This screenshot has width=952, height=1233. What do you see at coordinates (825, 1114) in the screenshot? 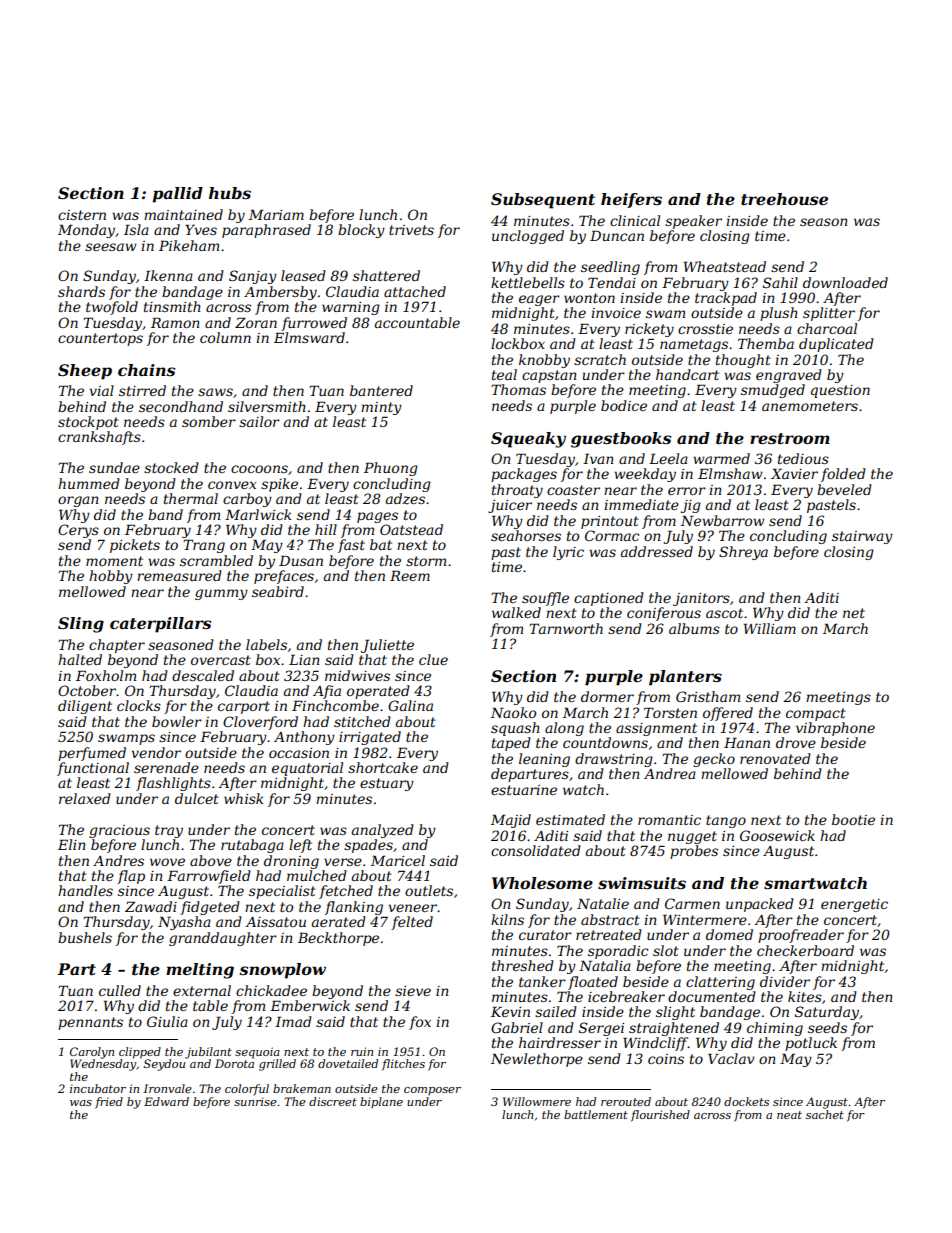
I see `sachet` at bounding box center [825, 1114].
